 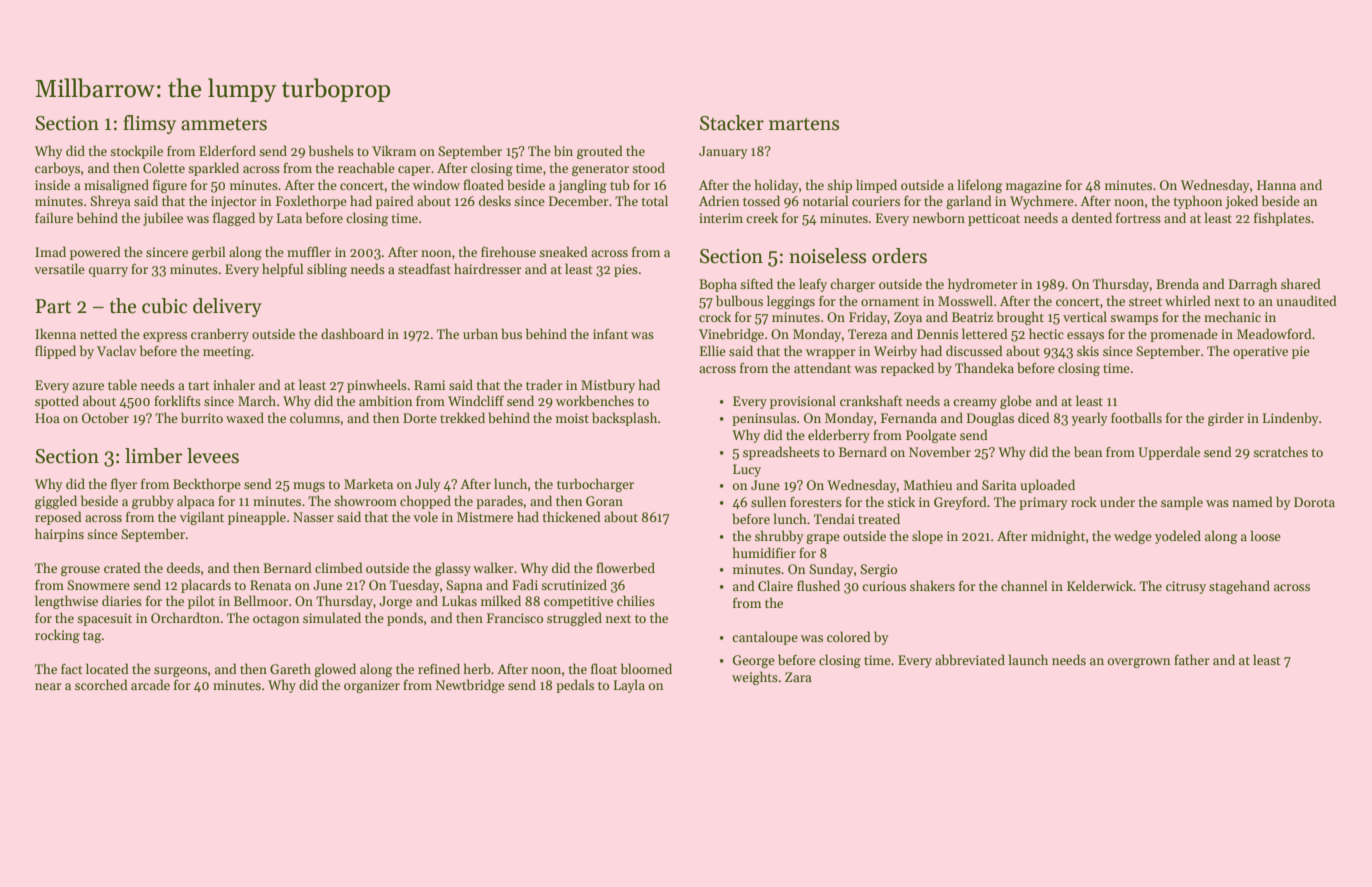 What do you see at coordinates (732, 123) in the image?
I see `Stacker` at bounding box center [732, 123].
